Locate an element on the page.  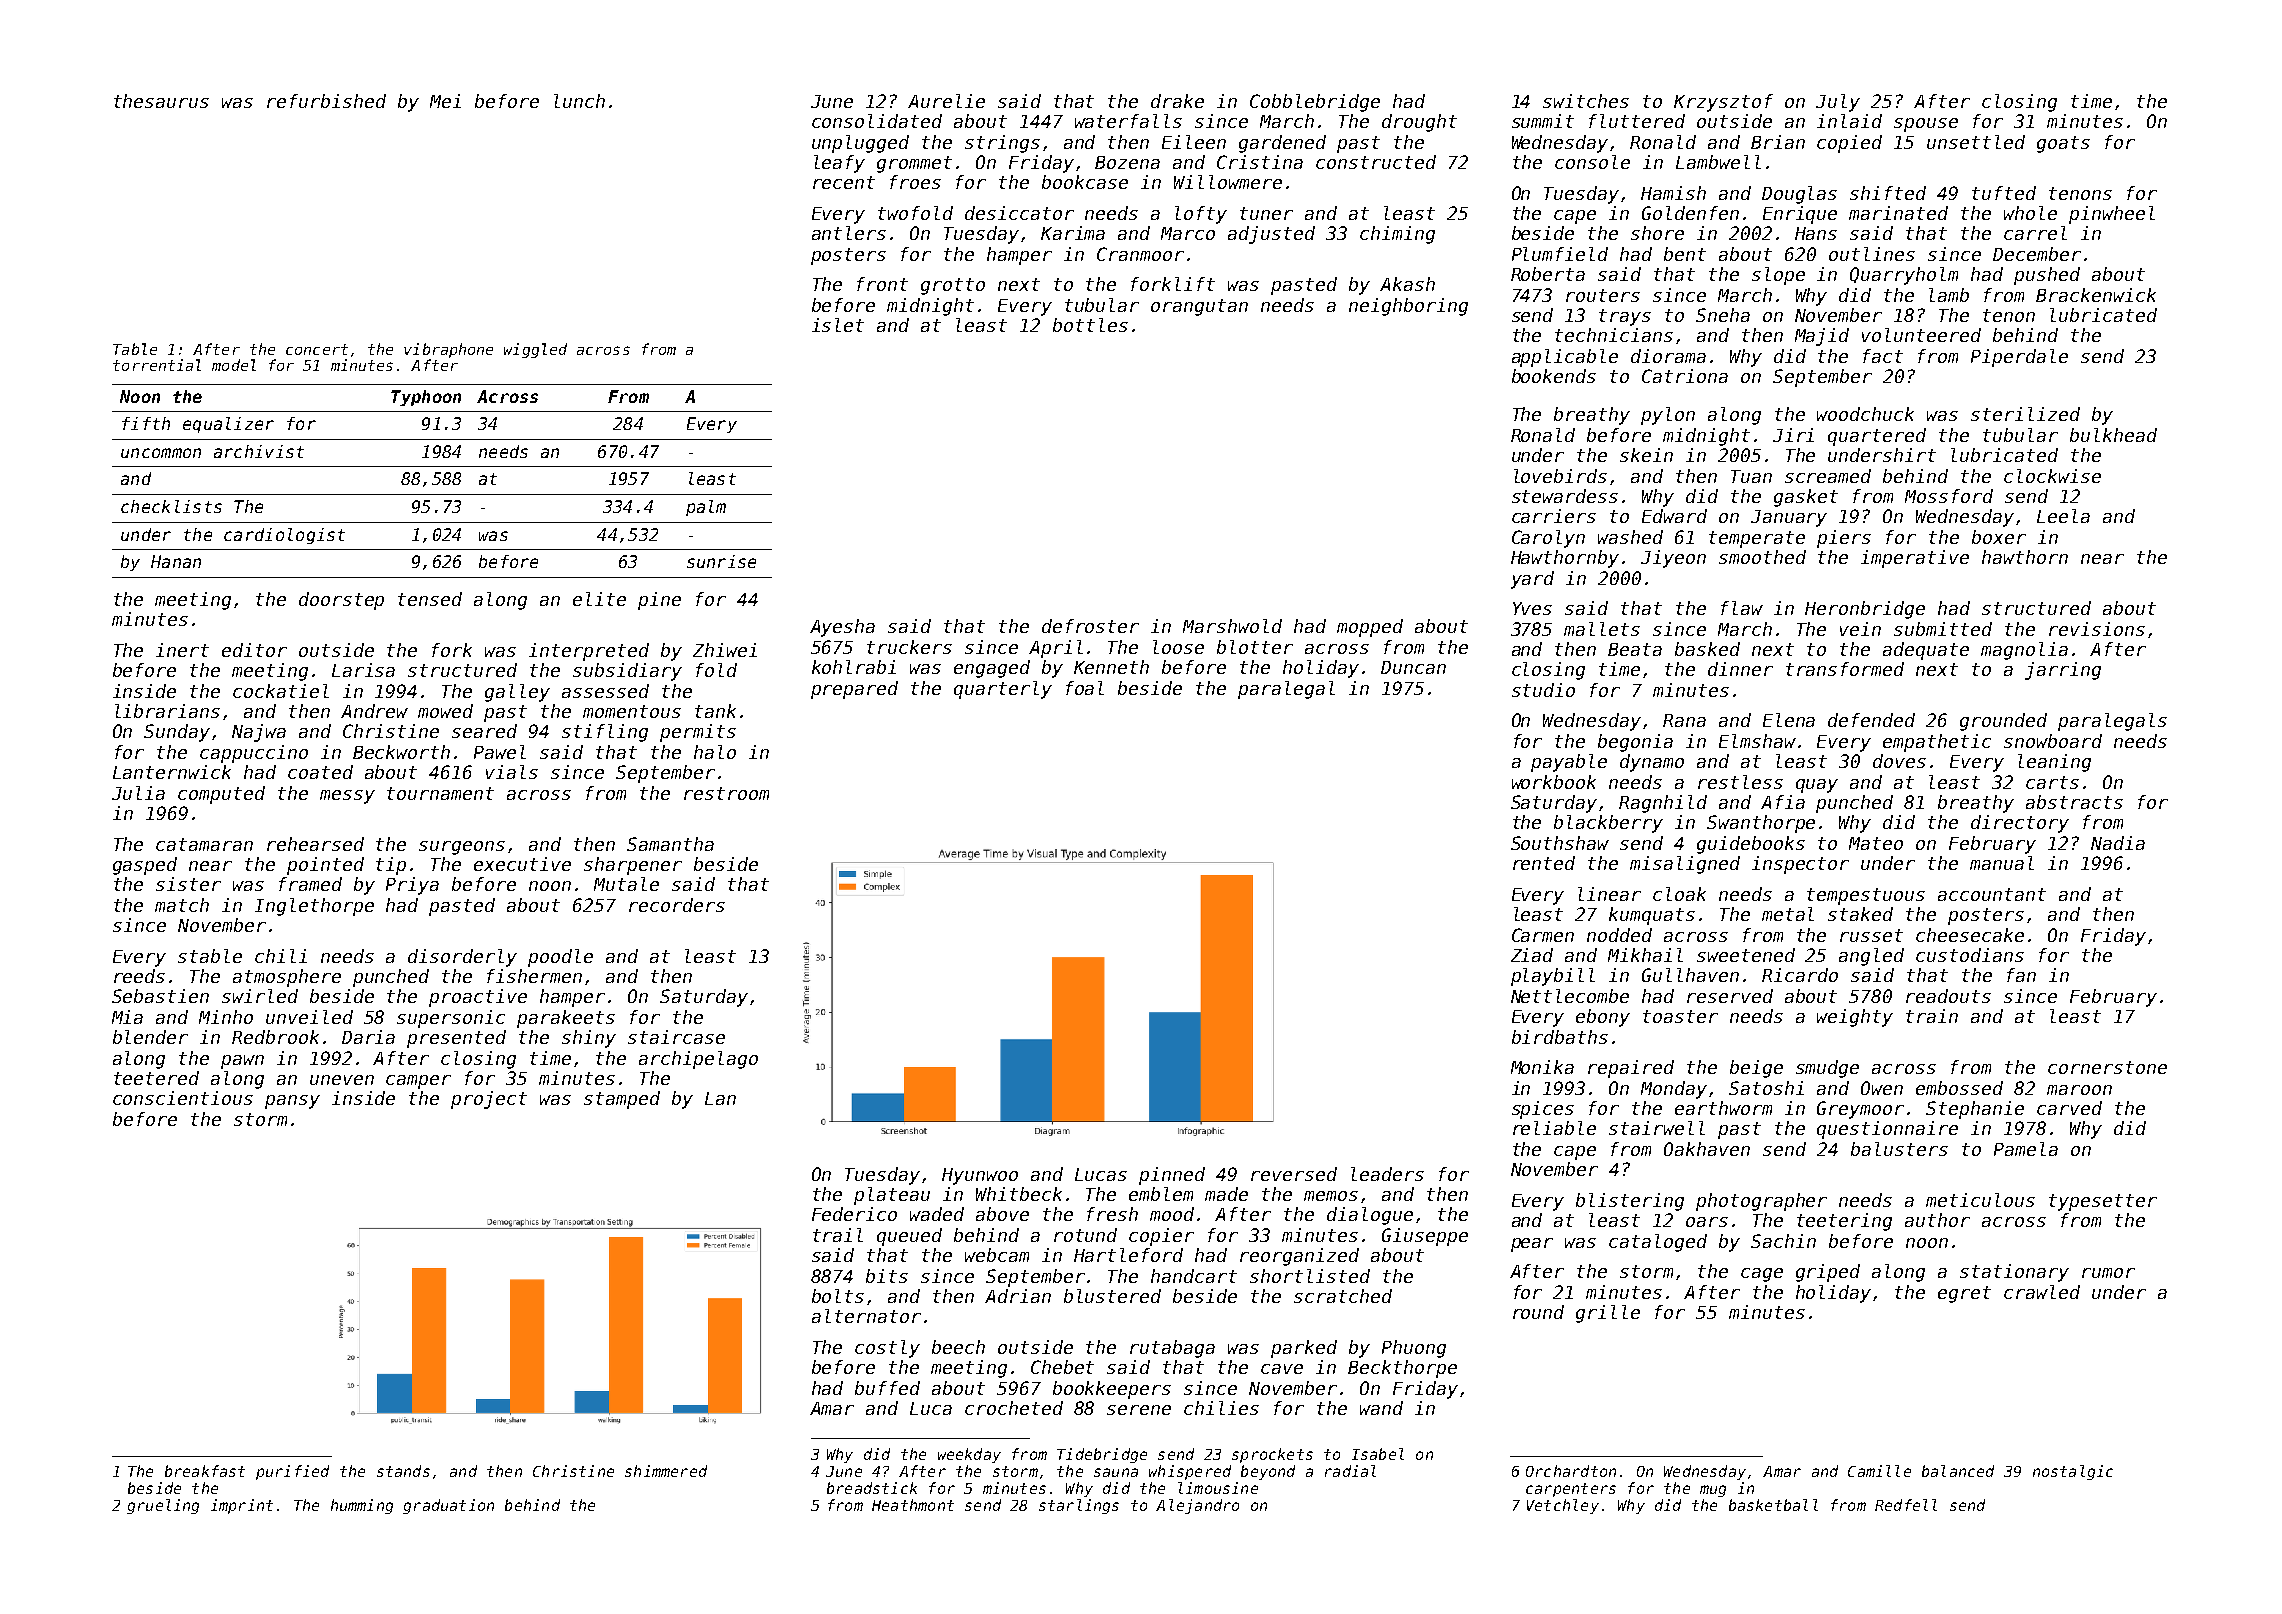
skein is located at coordinates (1646, 455).
